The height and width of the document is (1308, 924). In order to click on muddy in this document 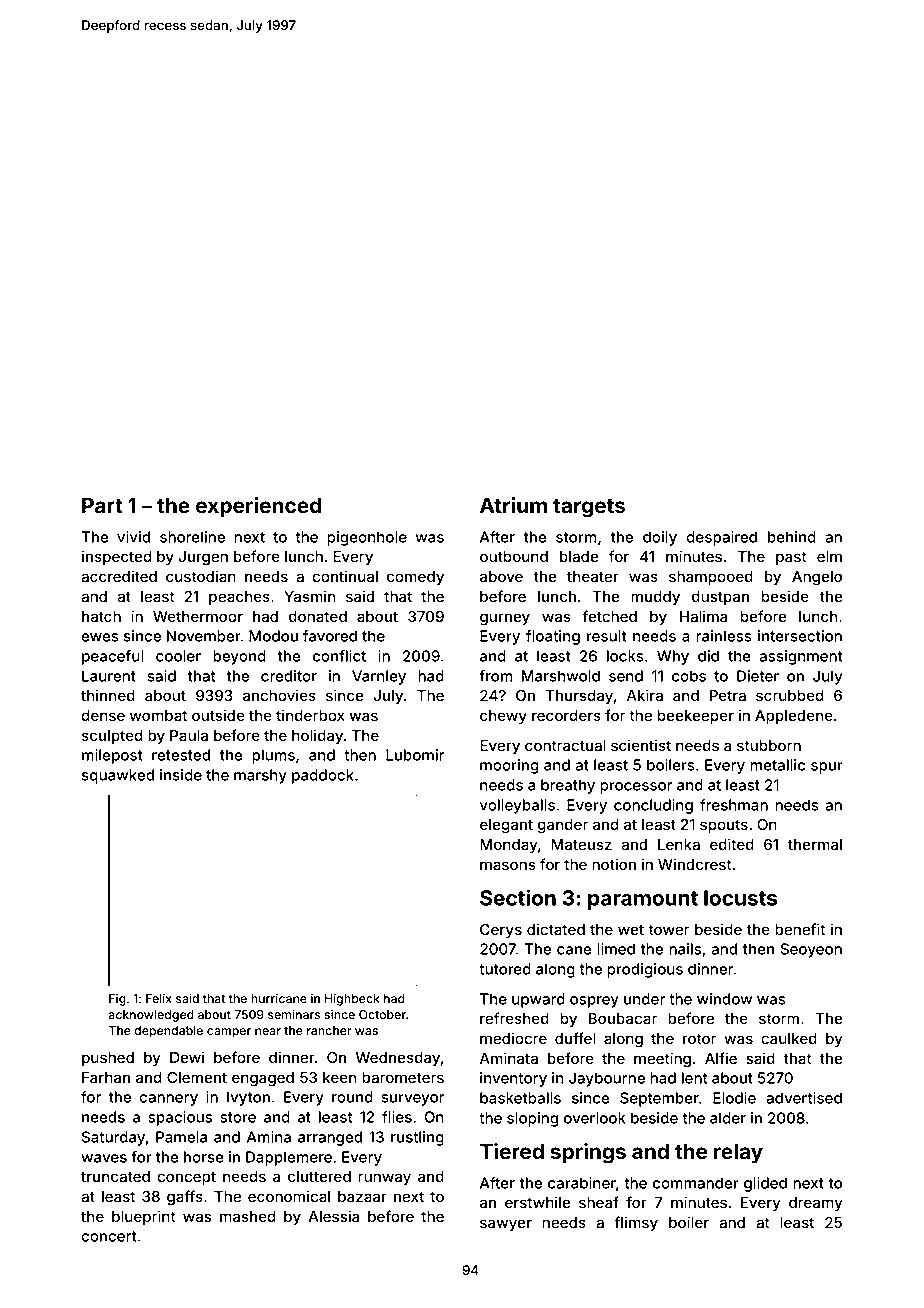, I will do `click(655, 598)`.
